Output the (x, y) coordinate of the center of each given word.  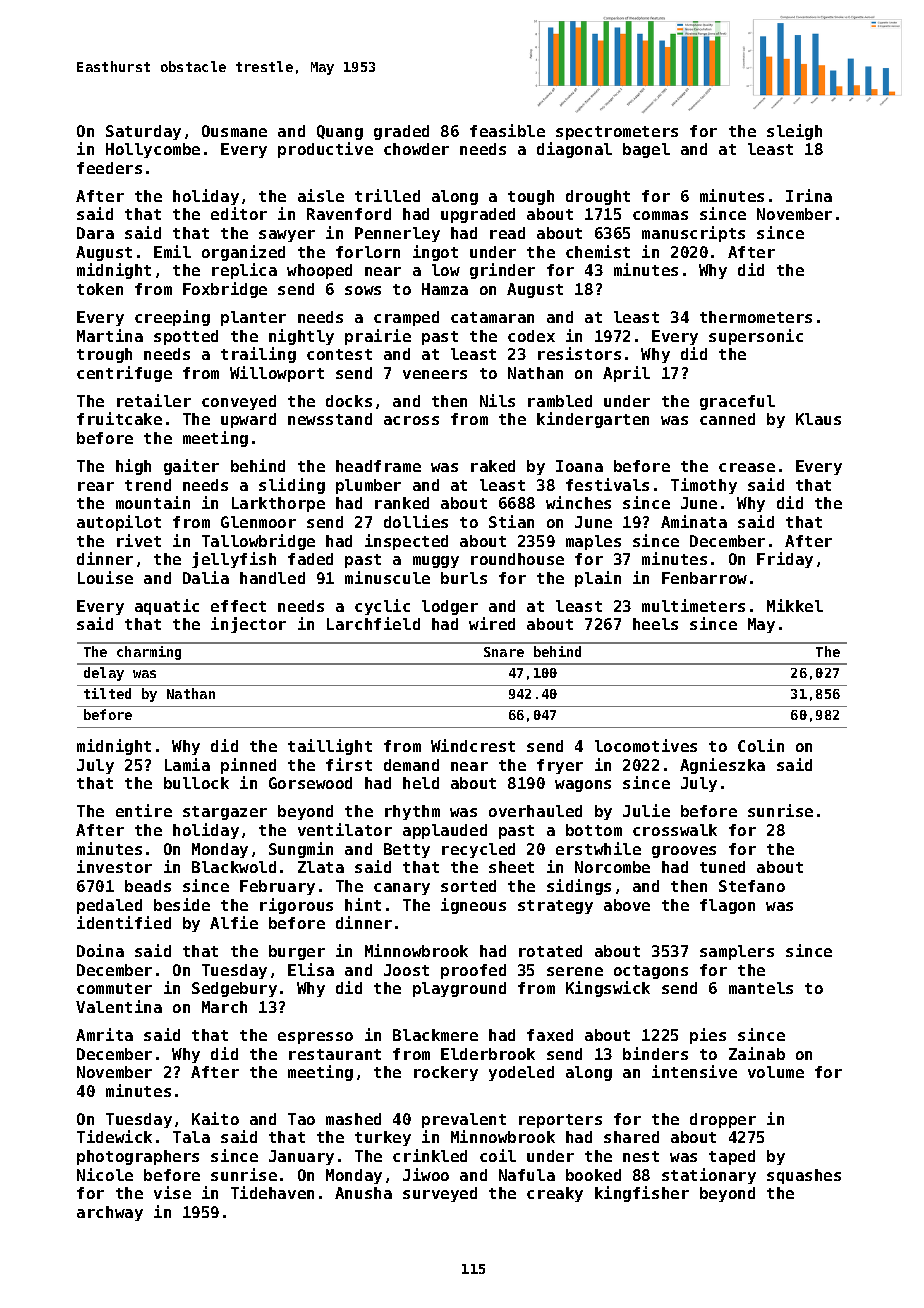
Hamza (445, 289)
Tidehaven (272, 1192)
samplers (737, 952)
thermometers (756, 317)
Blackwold (234, 867)
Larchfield (373, 623)
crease (747, 467)
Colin (761, 745)
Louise (105, 577)
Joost (406, 970)
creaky (555, 1194)
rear (96, 486)
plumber (368, 486)
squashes (804, 1176)
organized (243, 253)
